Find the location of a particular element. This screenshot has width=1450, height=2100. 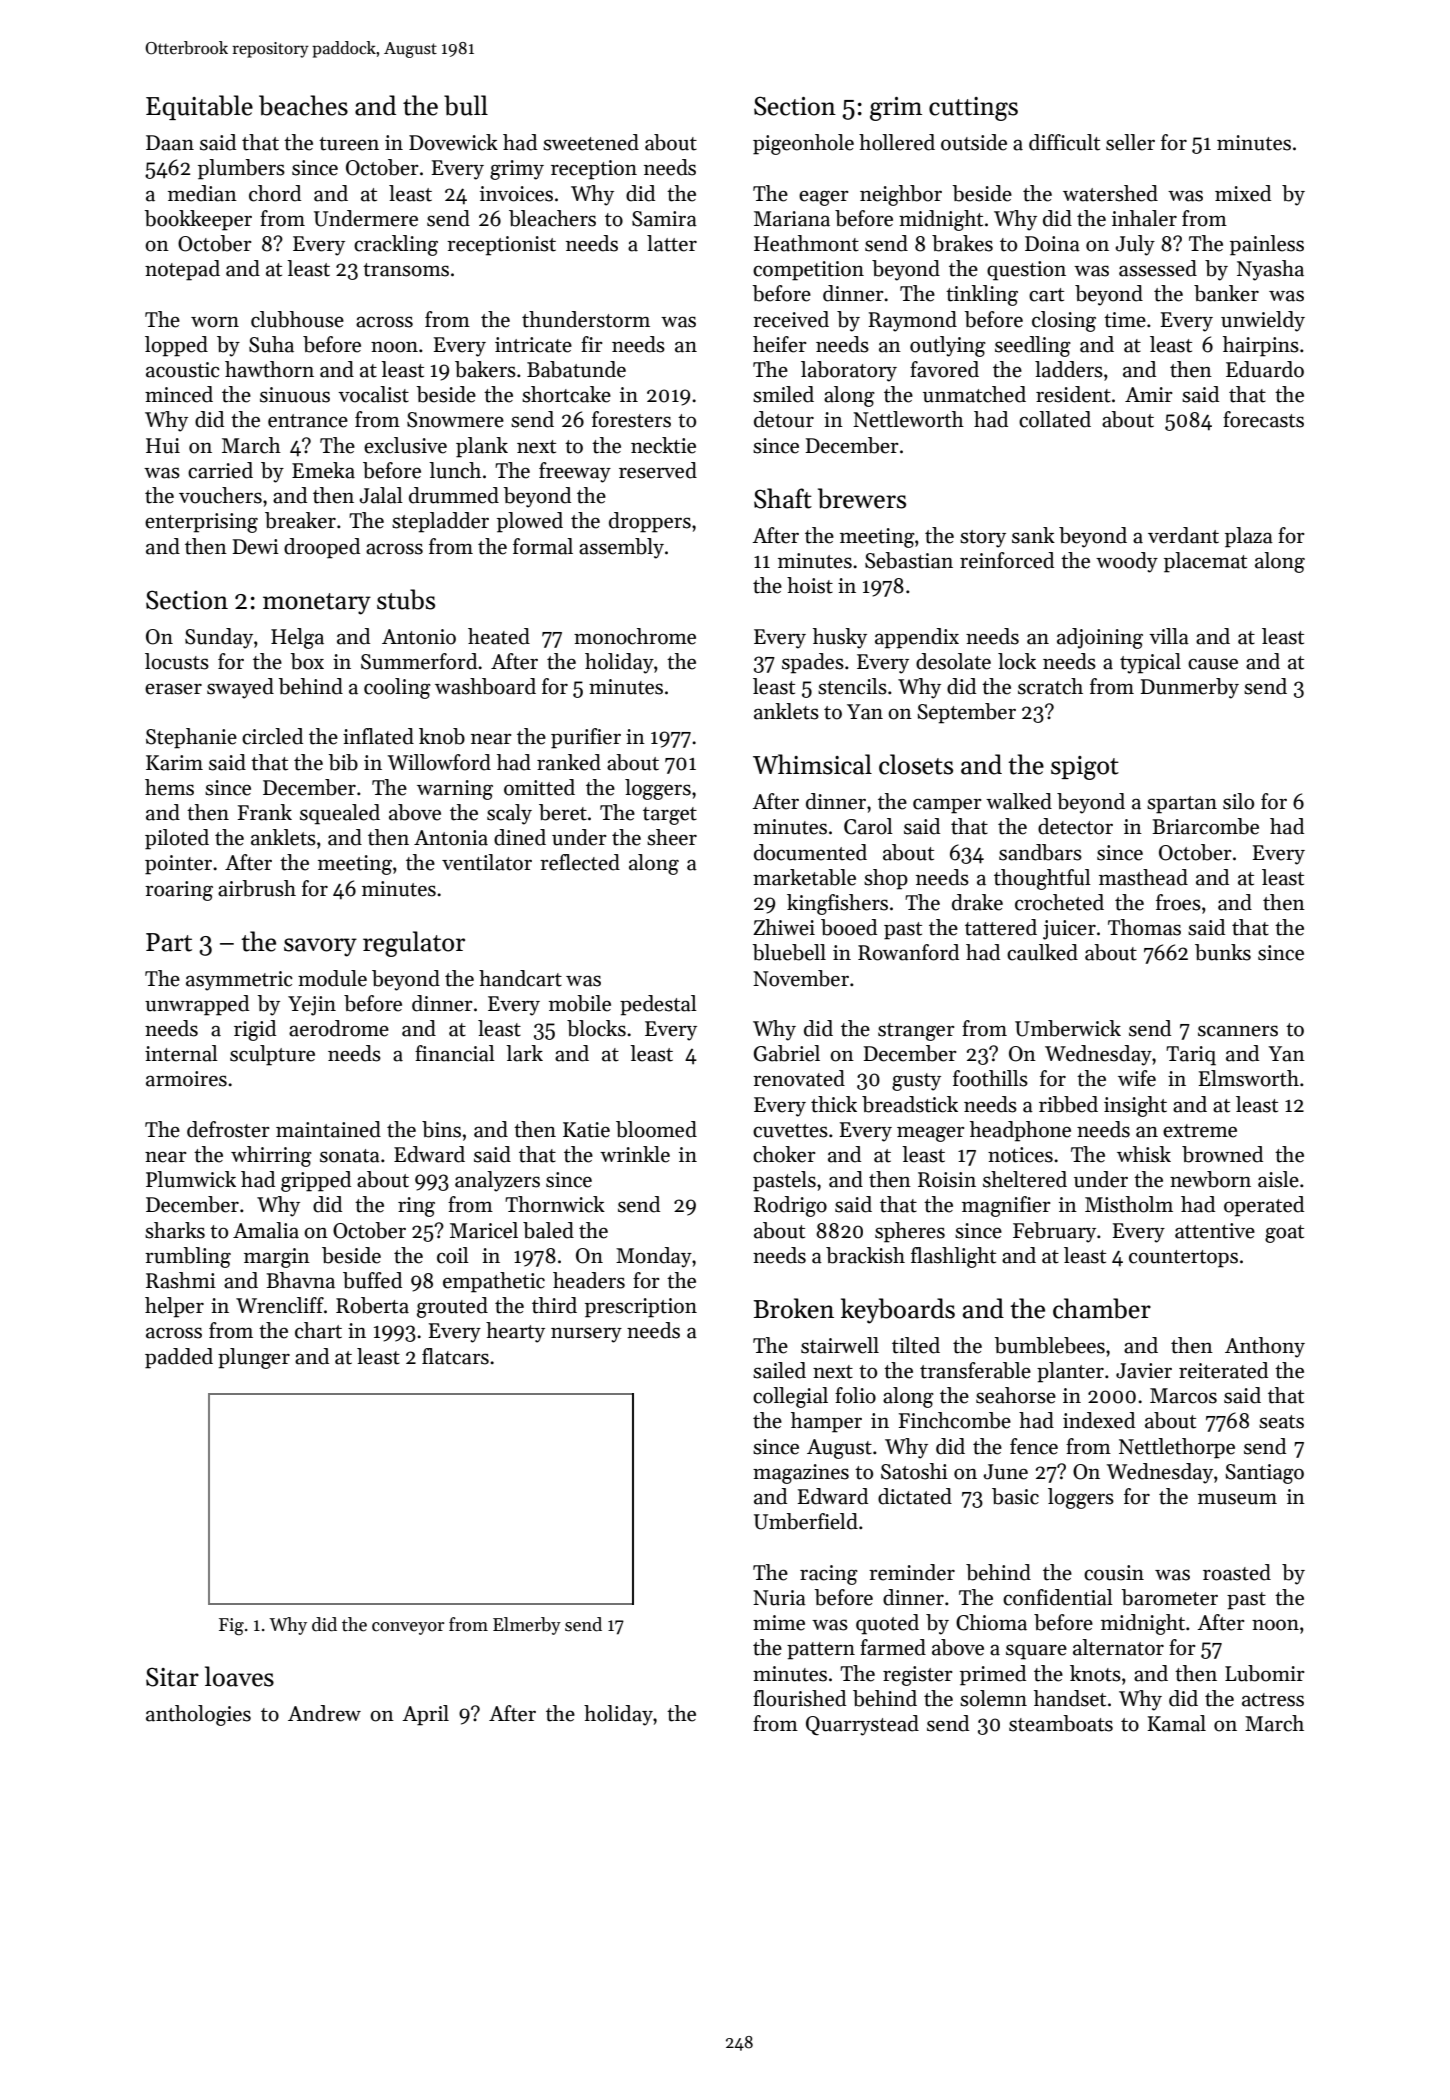

piloted is located at coordinates (177, 839).
